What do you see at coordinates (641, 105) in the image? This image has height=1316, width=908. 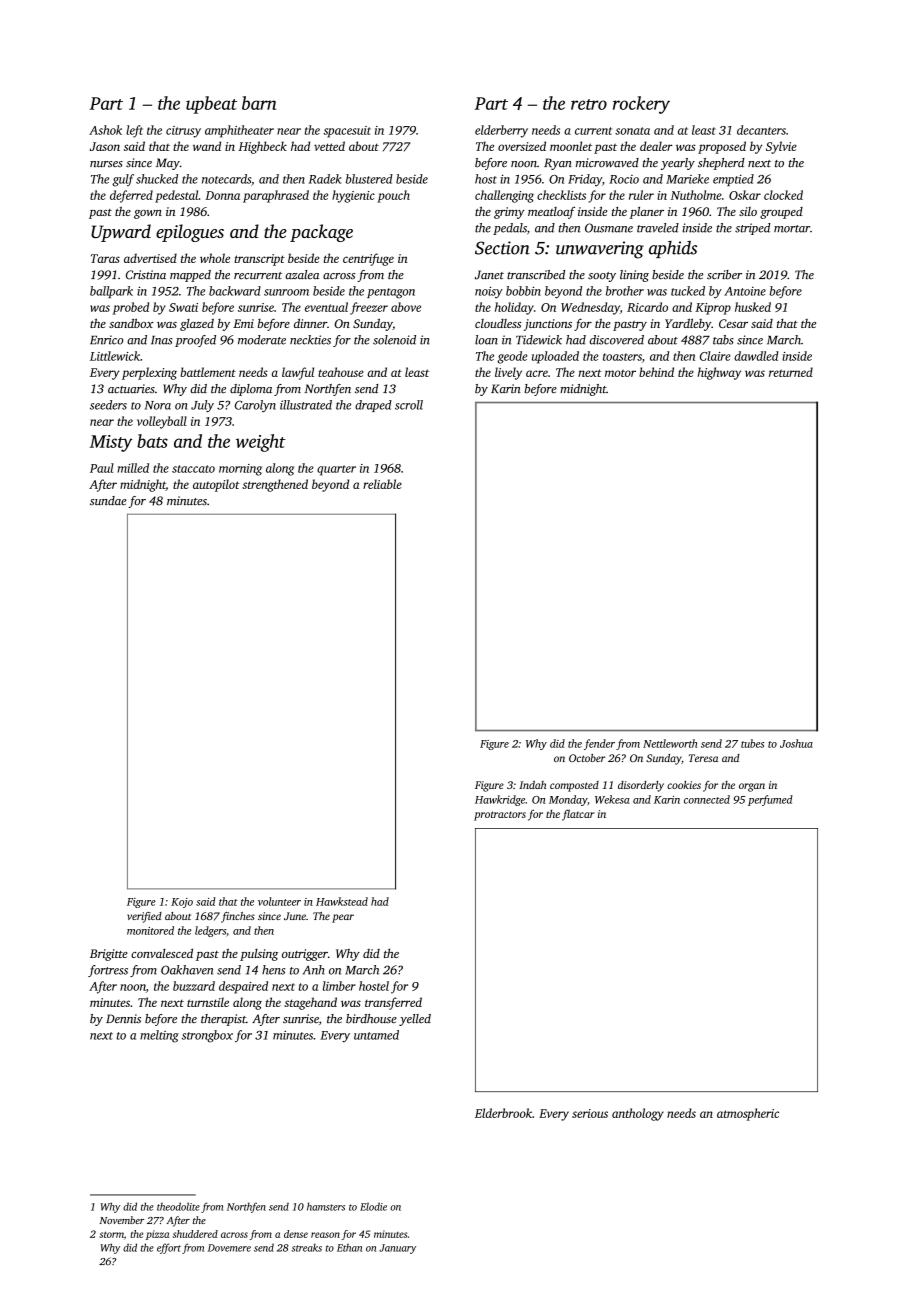 I see `rockery` at bounding box center [641, 105].
